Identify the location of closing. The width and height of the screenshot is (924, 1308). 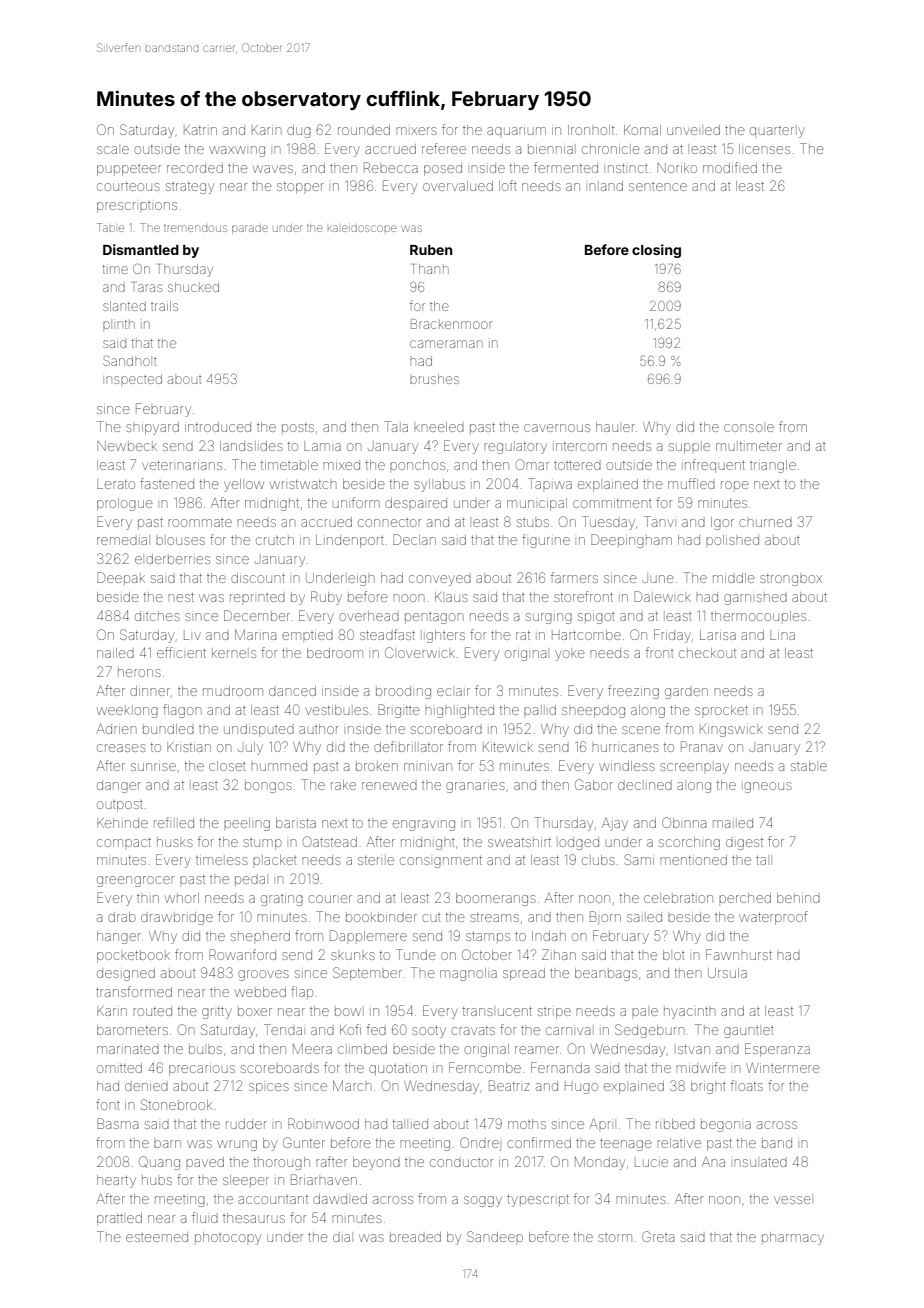
(656, 251).
